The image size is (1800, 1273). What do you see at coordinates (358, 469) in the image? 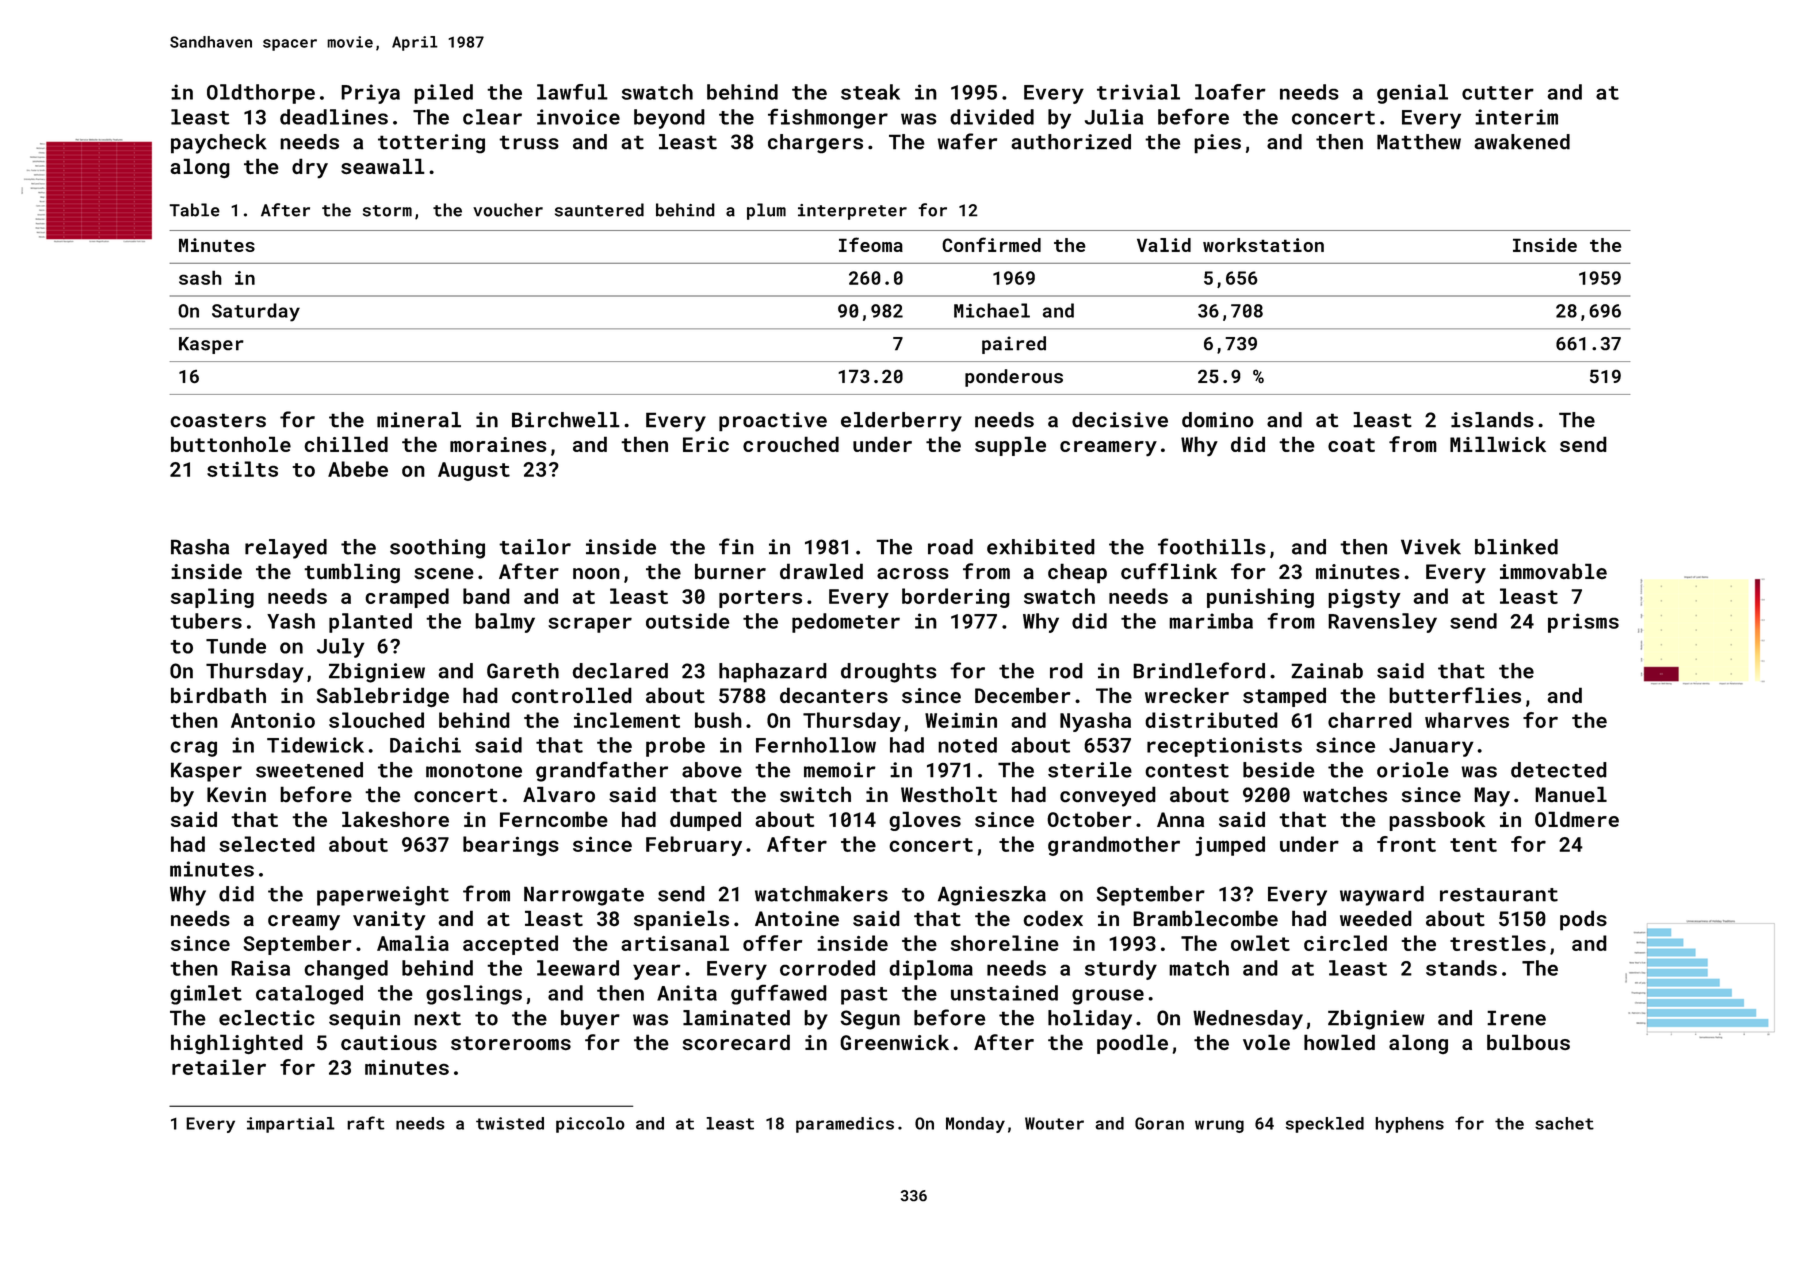
I see `Abebe` at bounding box center [358, 469].
